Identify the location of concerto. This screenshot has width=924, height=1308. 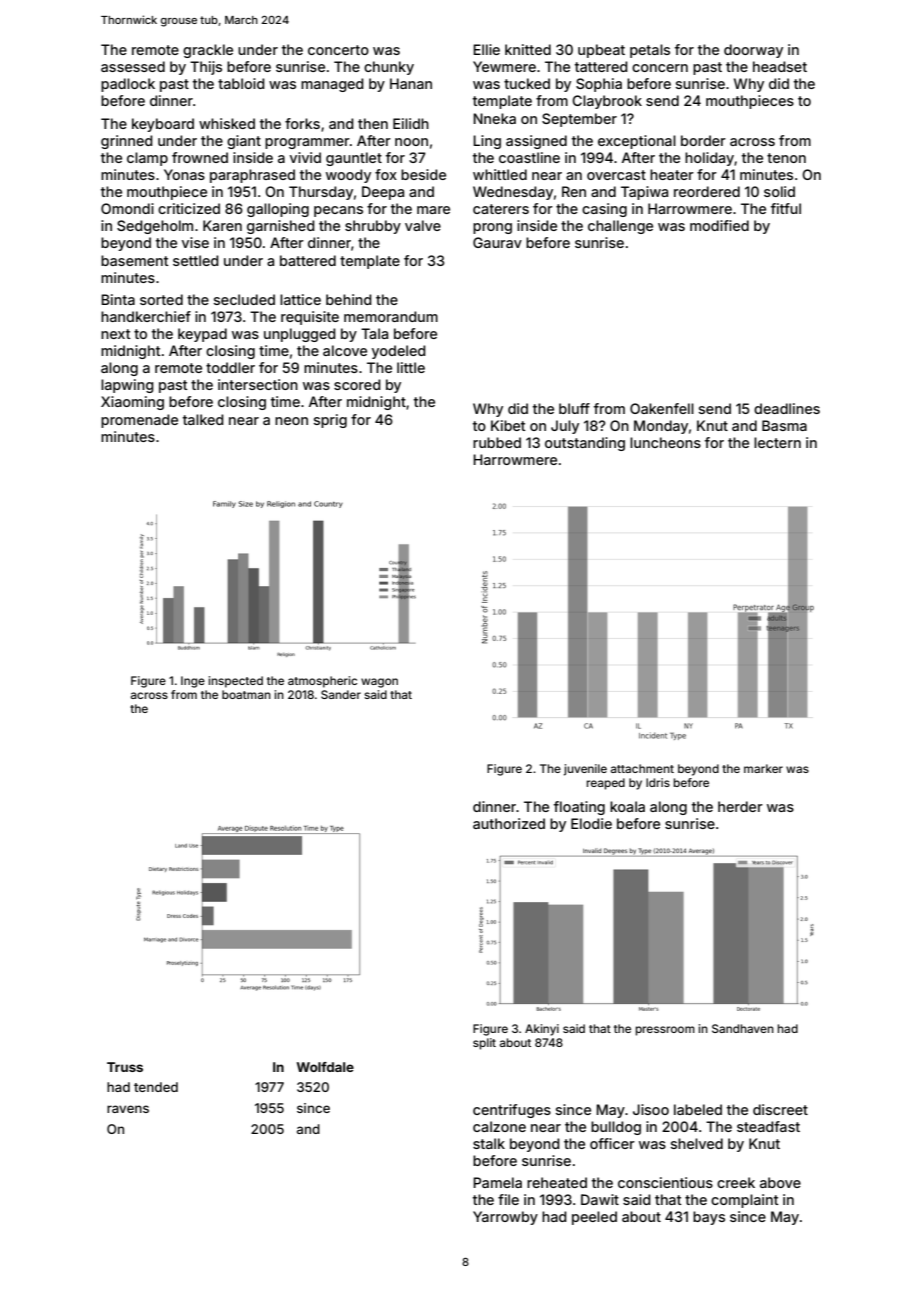
(338, 50).
